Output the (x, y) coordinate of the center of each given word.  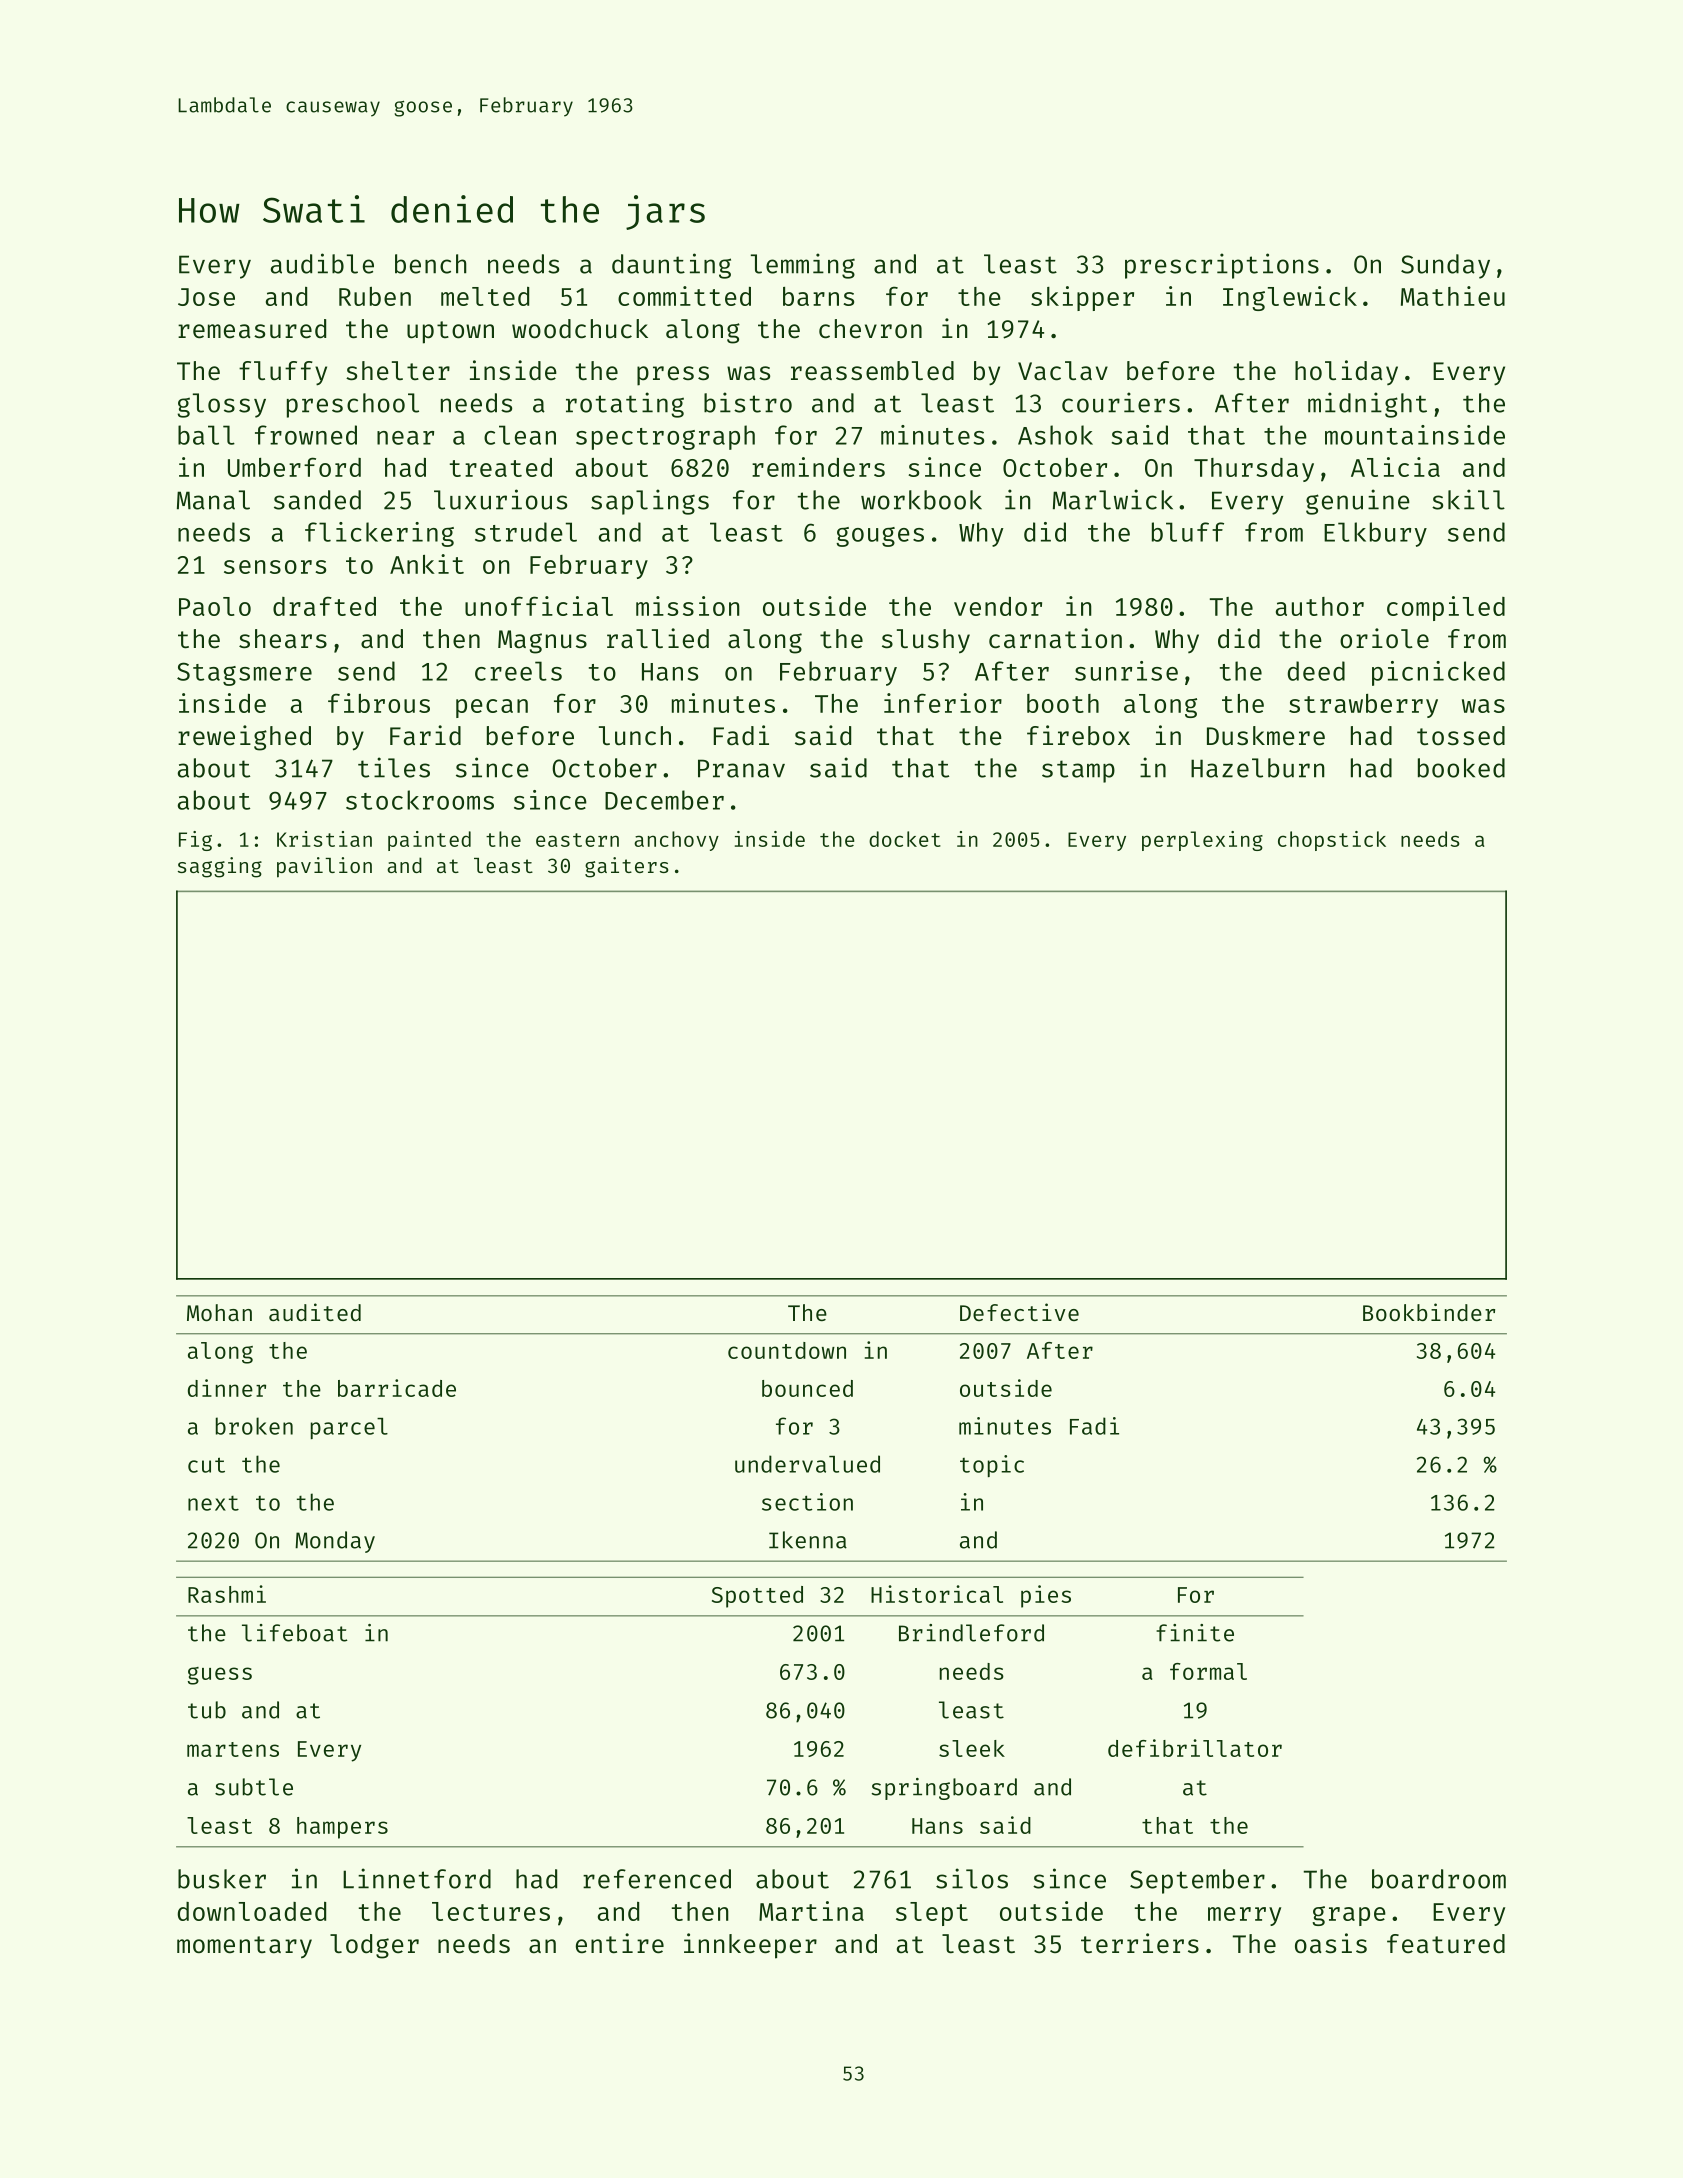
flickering (379, 534)
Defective (1019, 1312)
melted (485, 296)
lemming (803, 266)
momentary (244, 1947)
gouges (880, 537)
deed (1316, 671)
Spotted (757, 1597)
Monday (335, 1542)
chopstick (1332, 841)
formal (1208, 1671)
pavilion (324, 867)
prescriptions (1222, 266)
